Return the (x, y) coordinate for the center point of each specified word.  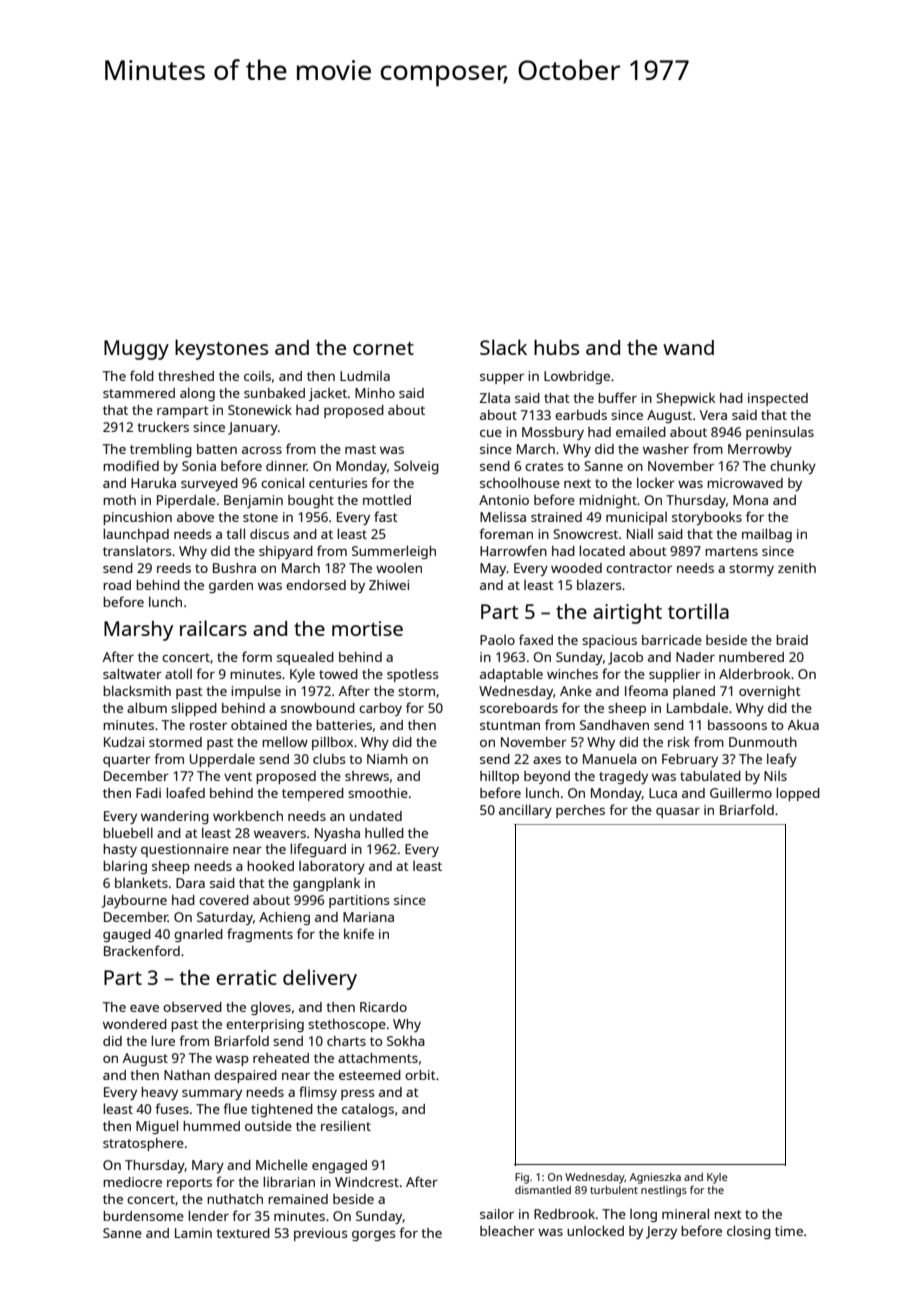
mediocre (132, 1182)
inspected (778, 399)
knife (359, 933)
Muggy (136, 350)
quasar (678, 813)
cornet (383, 348)
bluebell (128, 832)
